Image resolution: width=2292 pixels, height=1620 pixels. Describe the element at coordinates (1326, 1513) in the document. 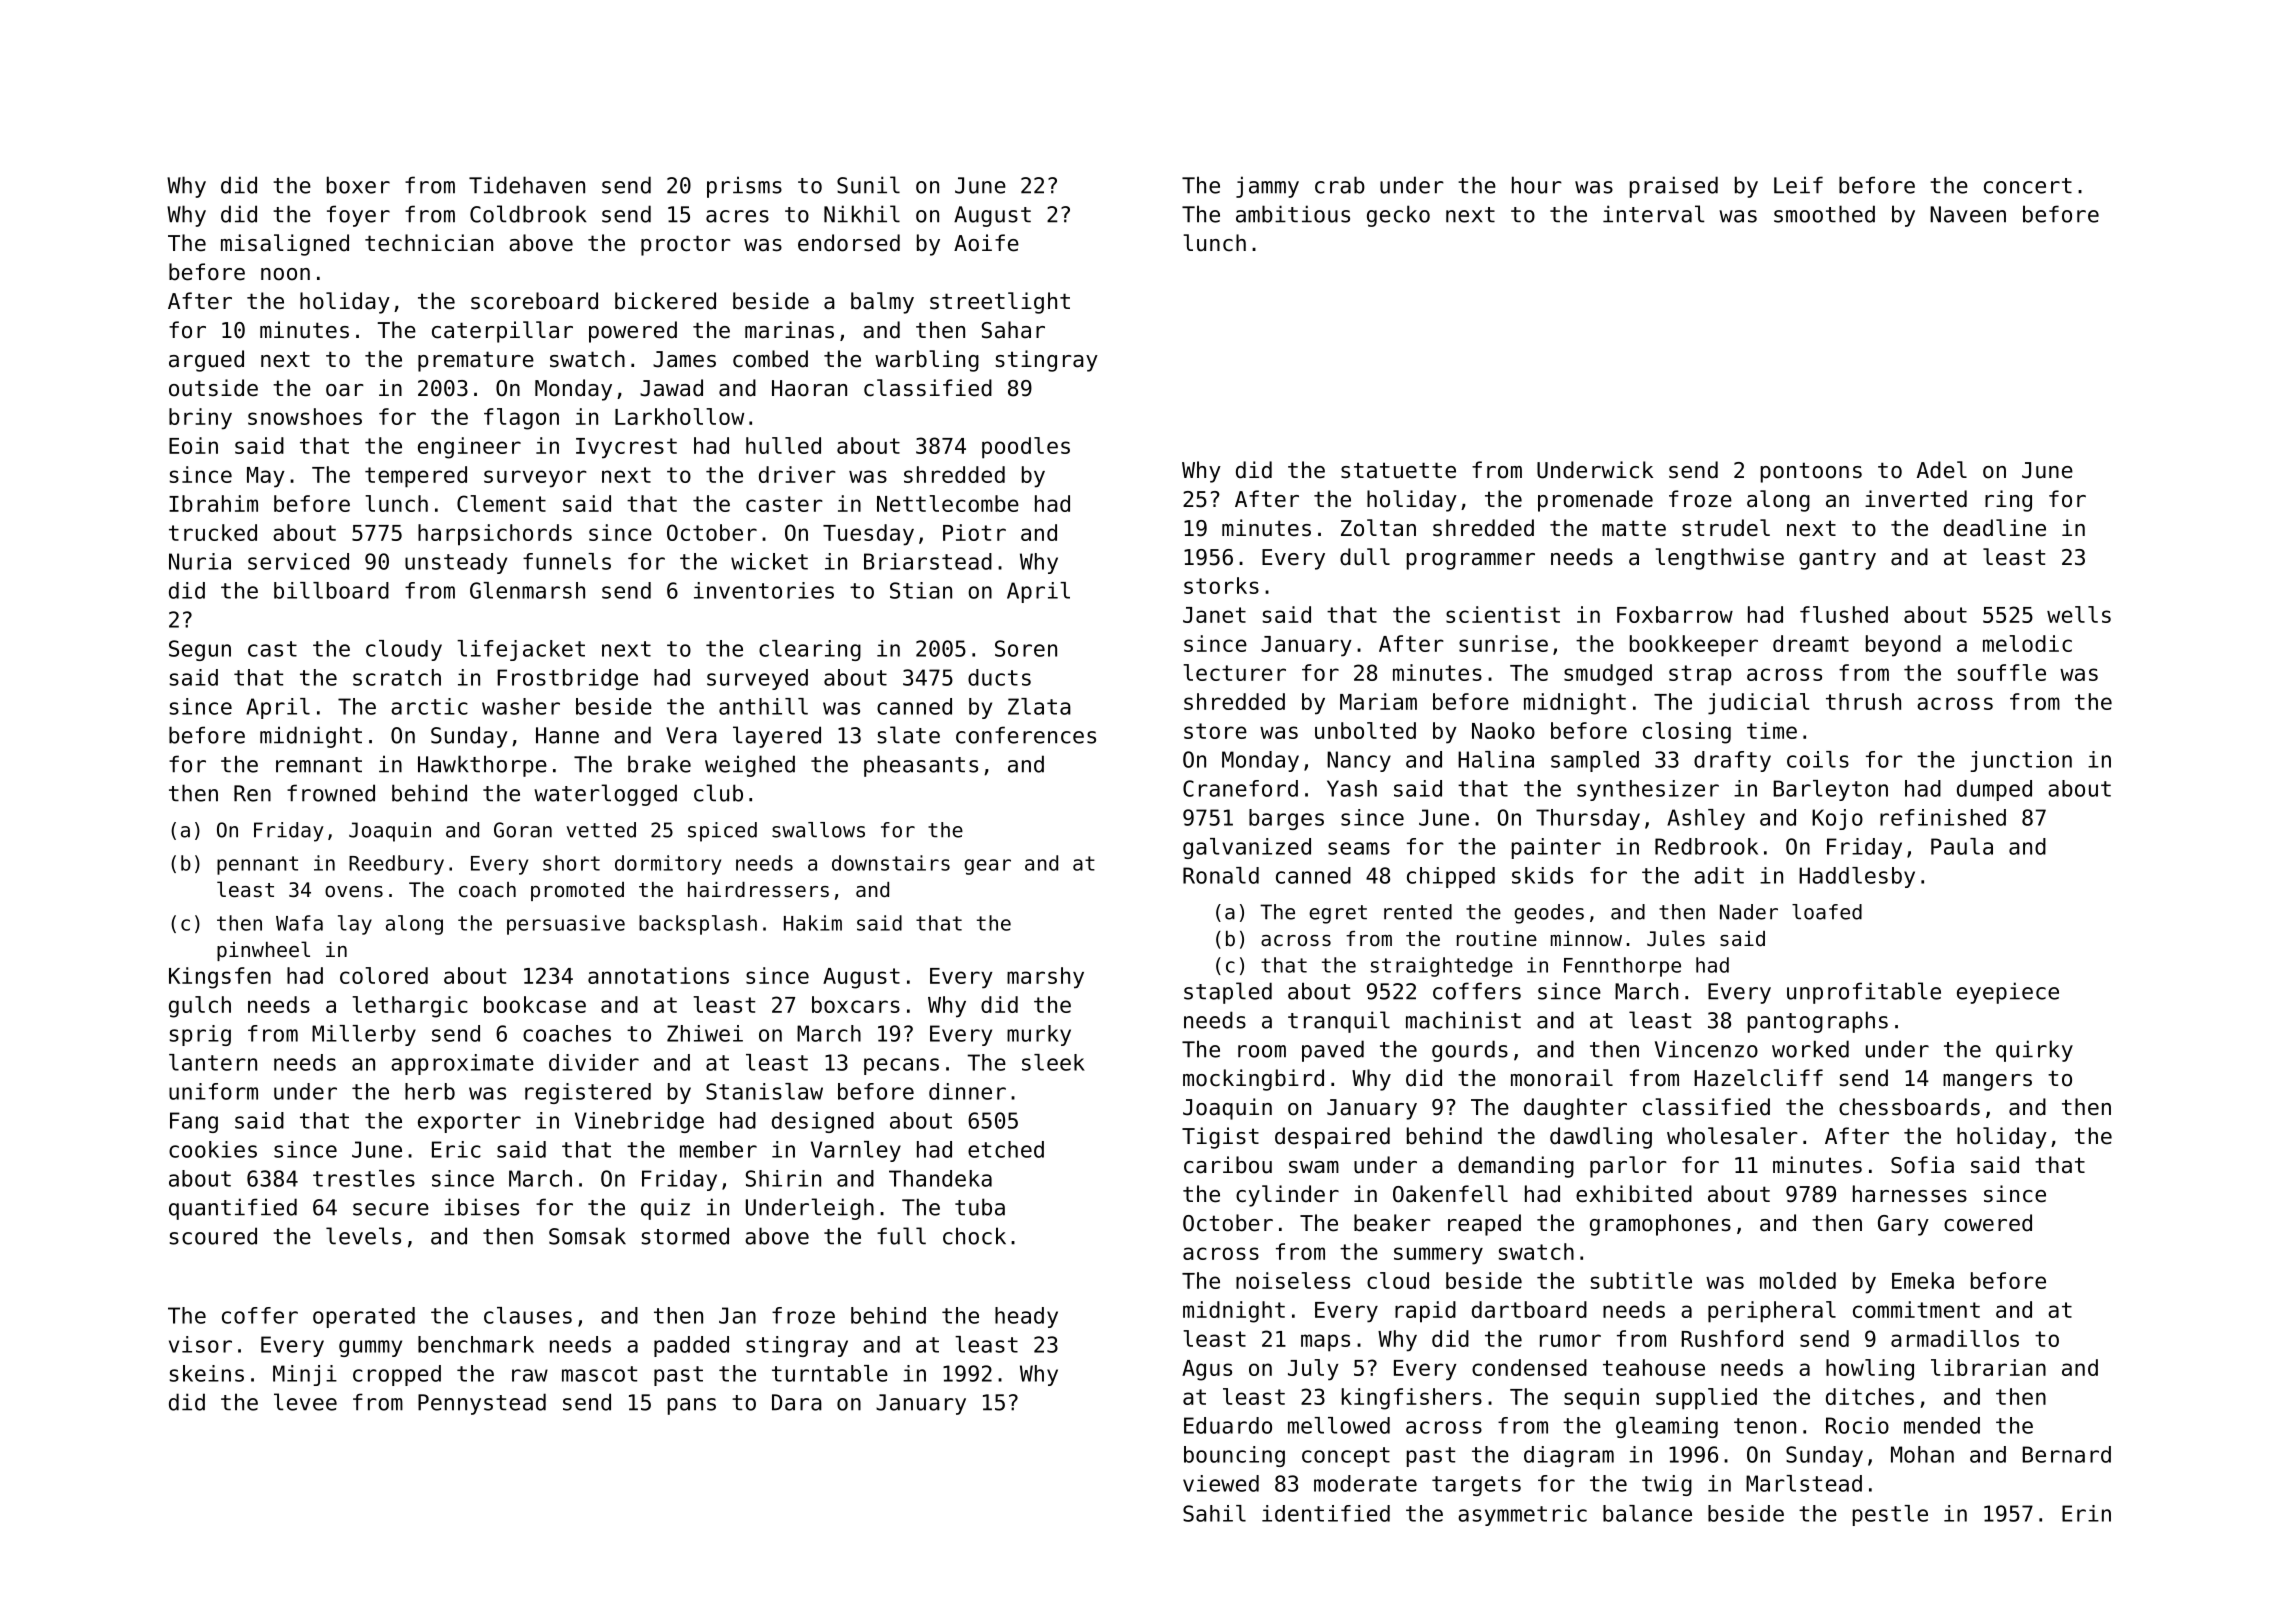

I see `identified` at that location.
